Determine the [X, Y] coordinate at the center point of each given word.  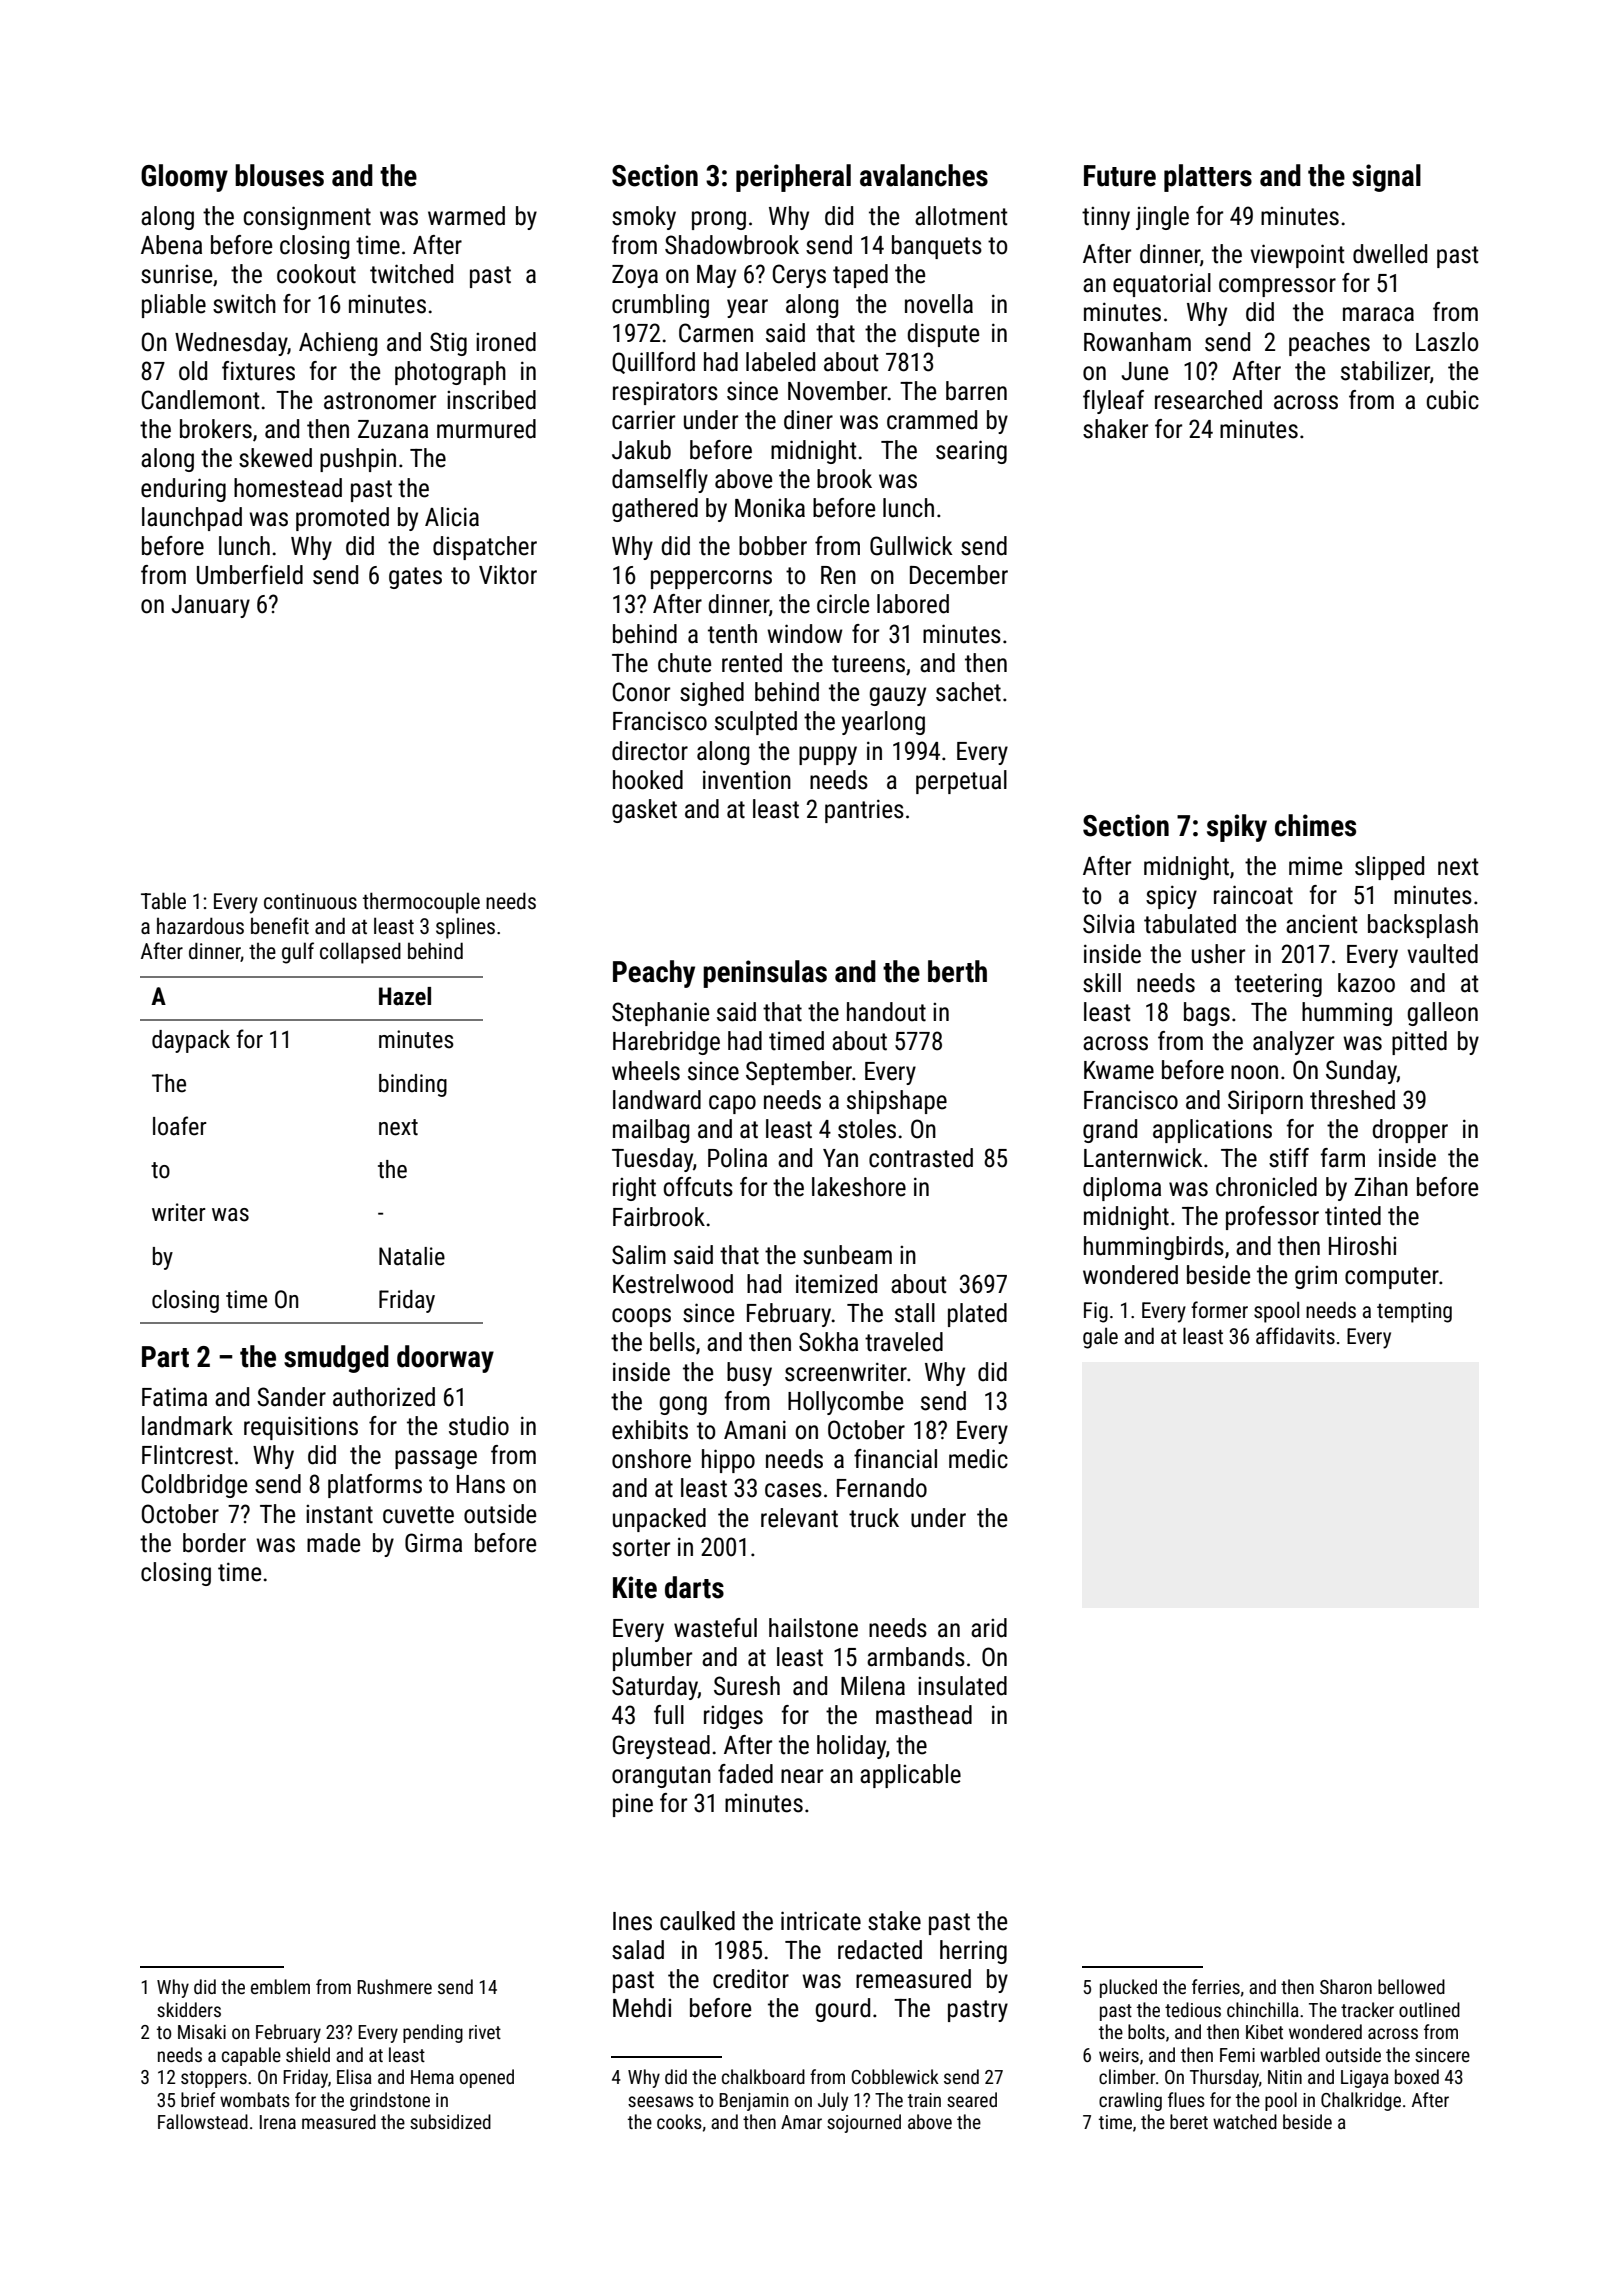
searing [971, 452]
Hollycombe [845, 1403]
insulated [962, 1686]
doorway [445, 1359]
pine [633, 1805]
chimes [1315, 825]
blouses [279, 175]
